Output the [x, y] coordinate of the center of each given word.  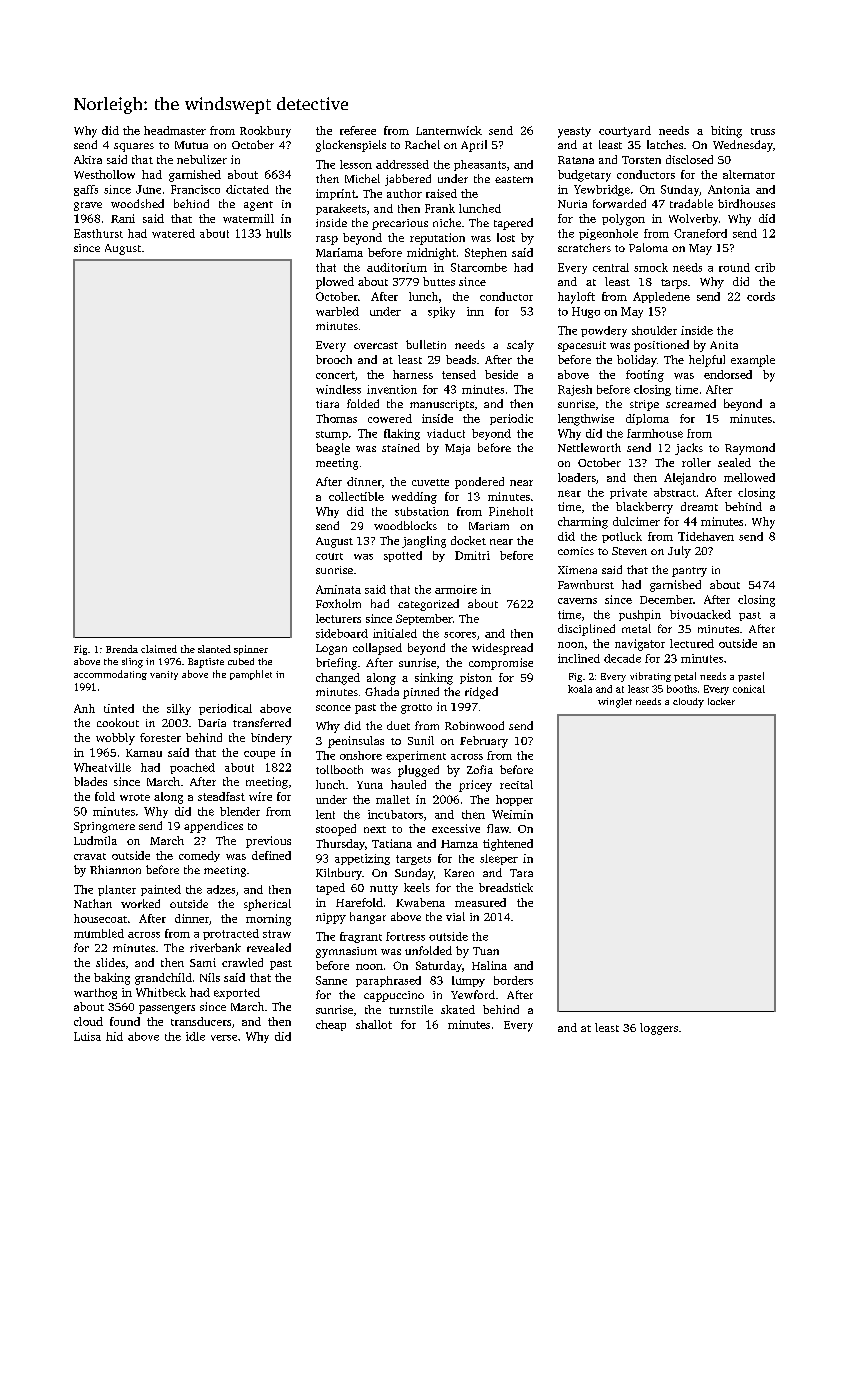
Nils [210, 977]
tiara [327, 404]
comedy [199, 856]
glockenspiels [351, 146]
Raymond [750, 449]
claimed [159, 649]
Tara [521, 873]
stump [332, 435]
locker [721, 701]
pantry [689, 572]
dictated [247, 189]
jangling [424, 542]
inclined [579, 658]
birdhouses [746, 203]
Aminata [338, 589]
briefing [336, 664]
